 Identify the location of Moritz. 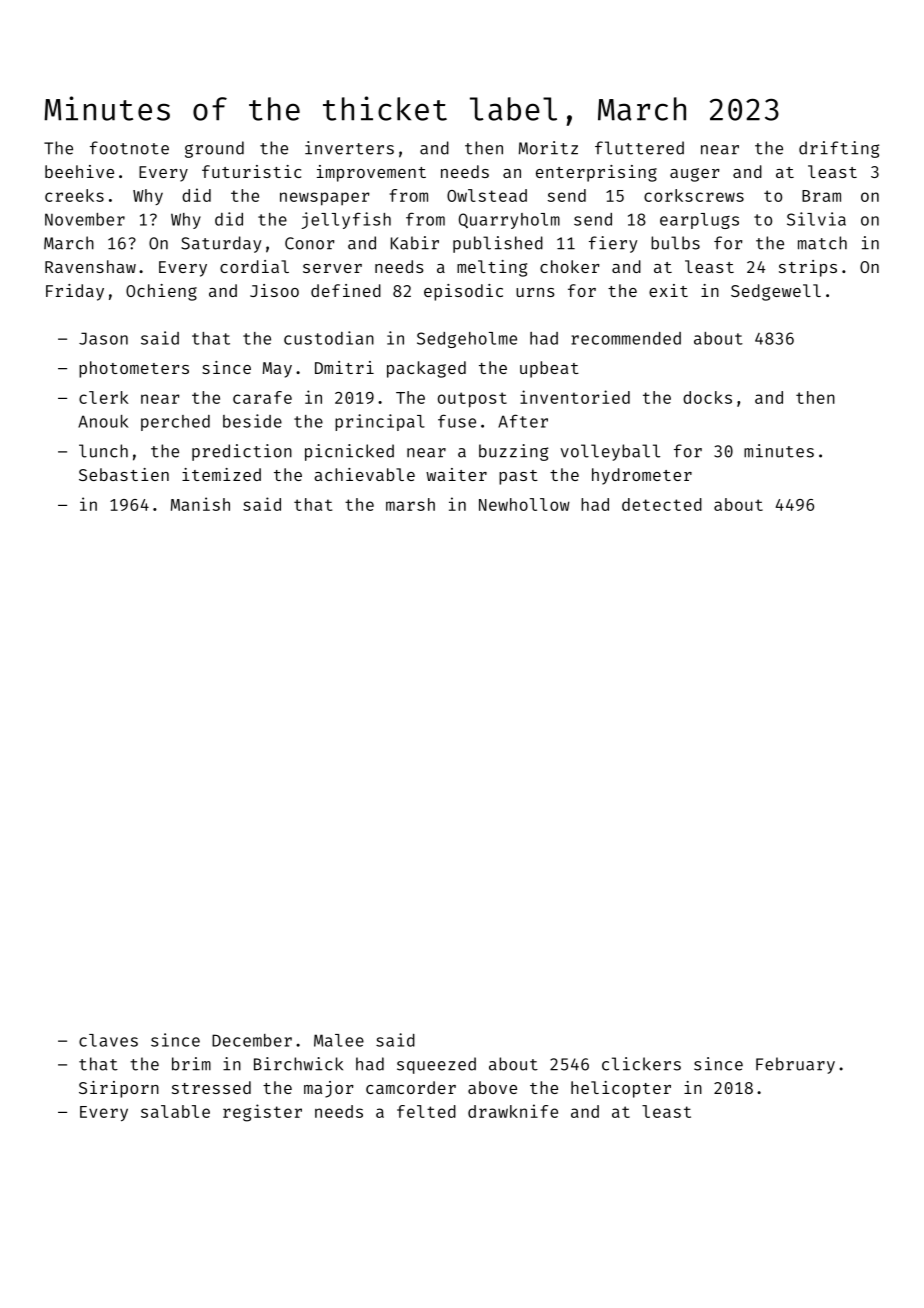
(548, 148).
